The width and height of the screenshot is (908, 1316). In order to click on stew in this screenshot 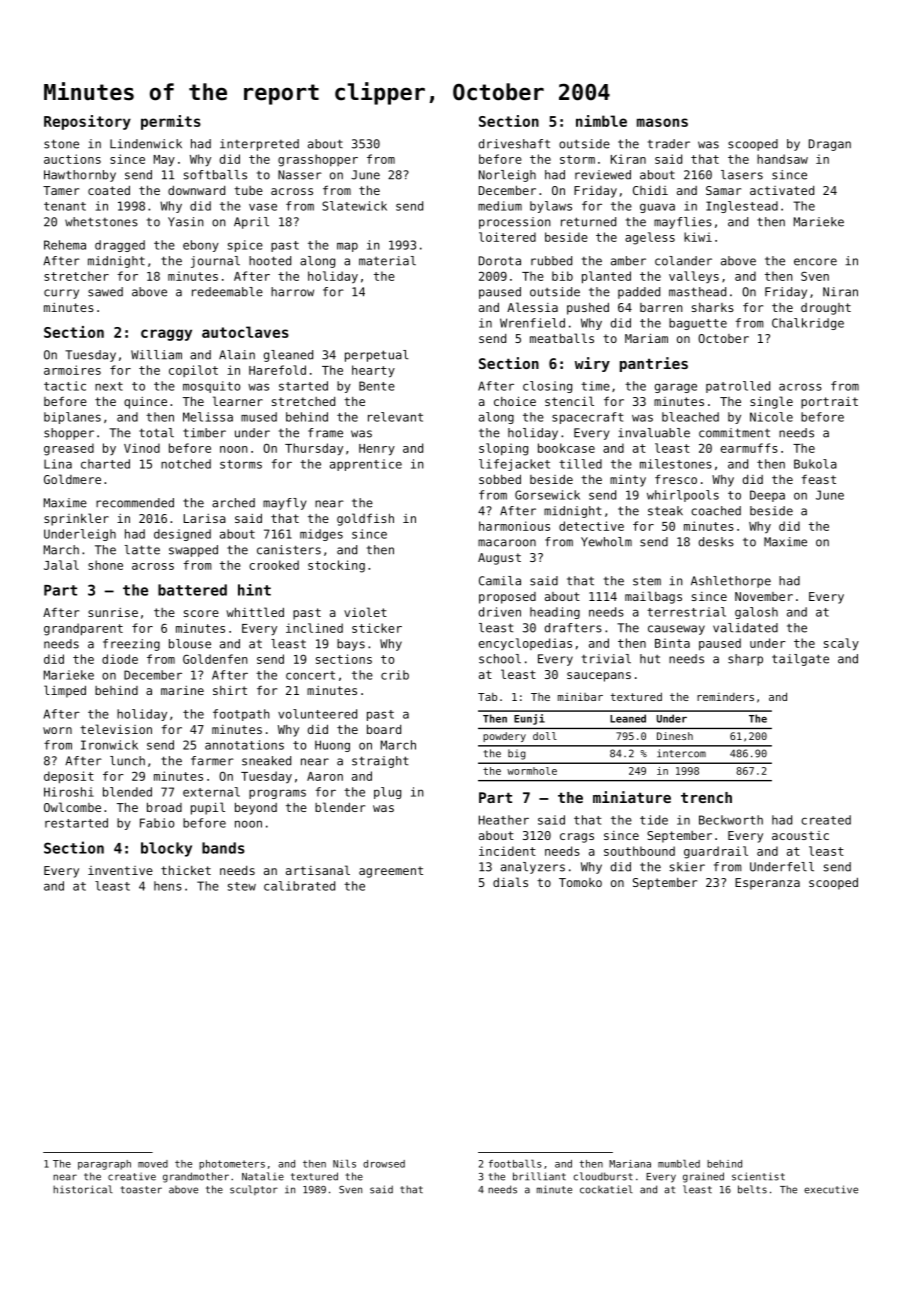, I will do `click(242, 886)`.
